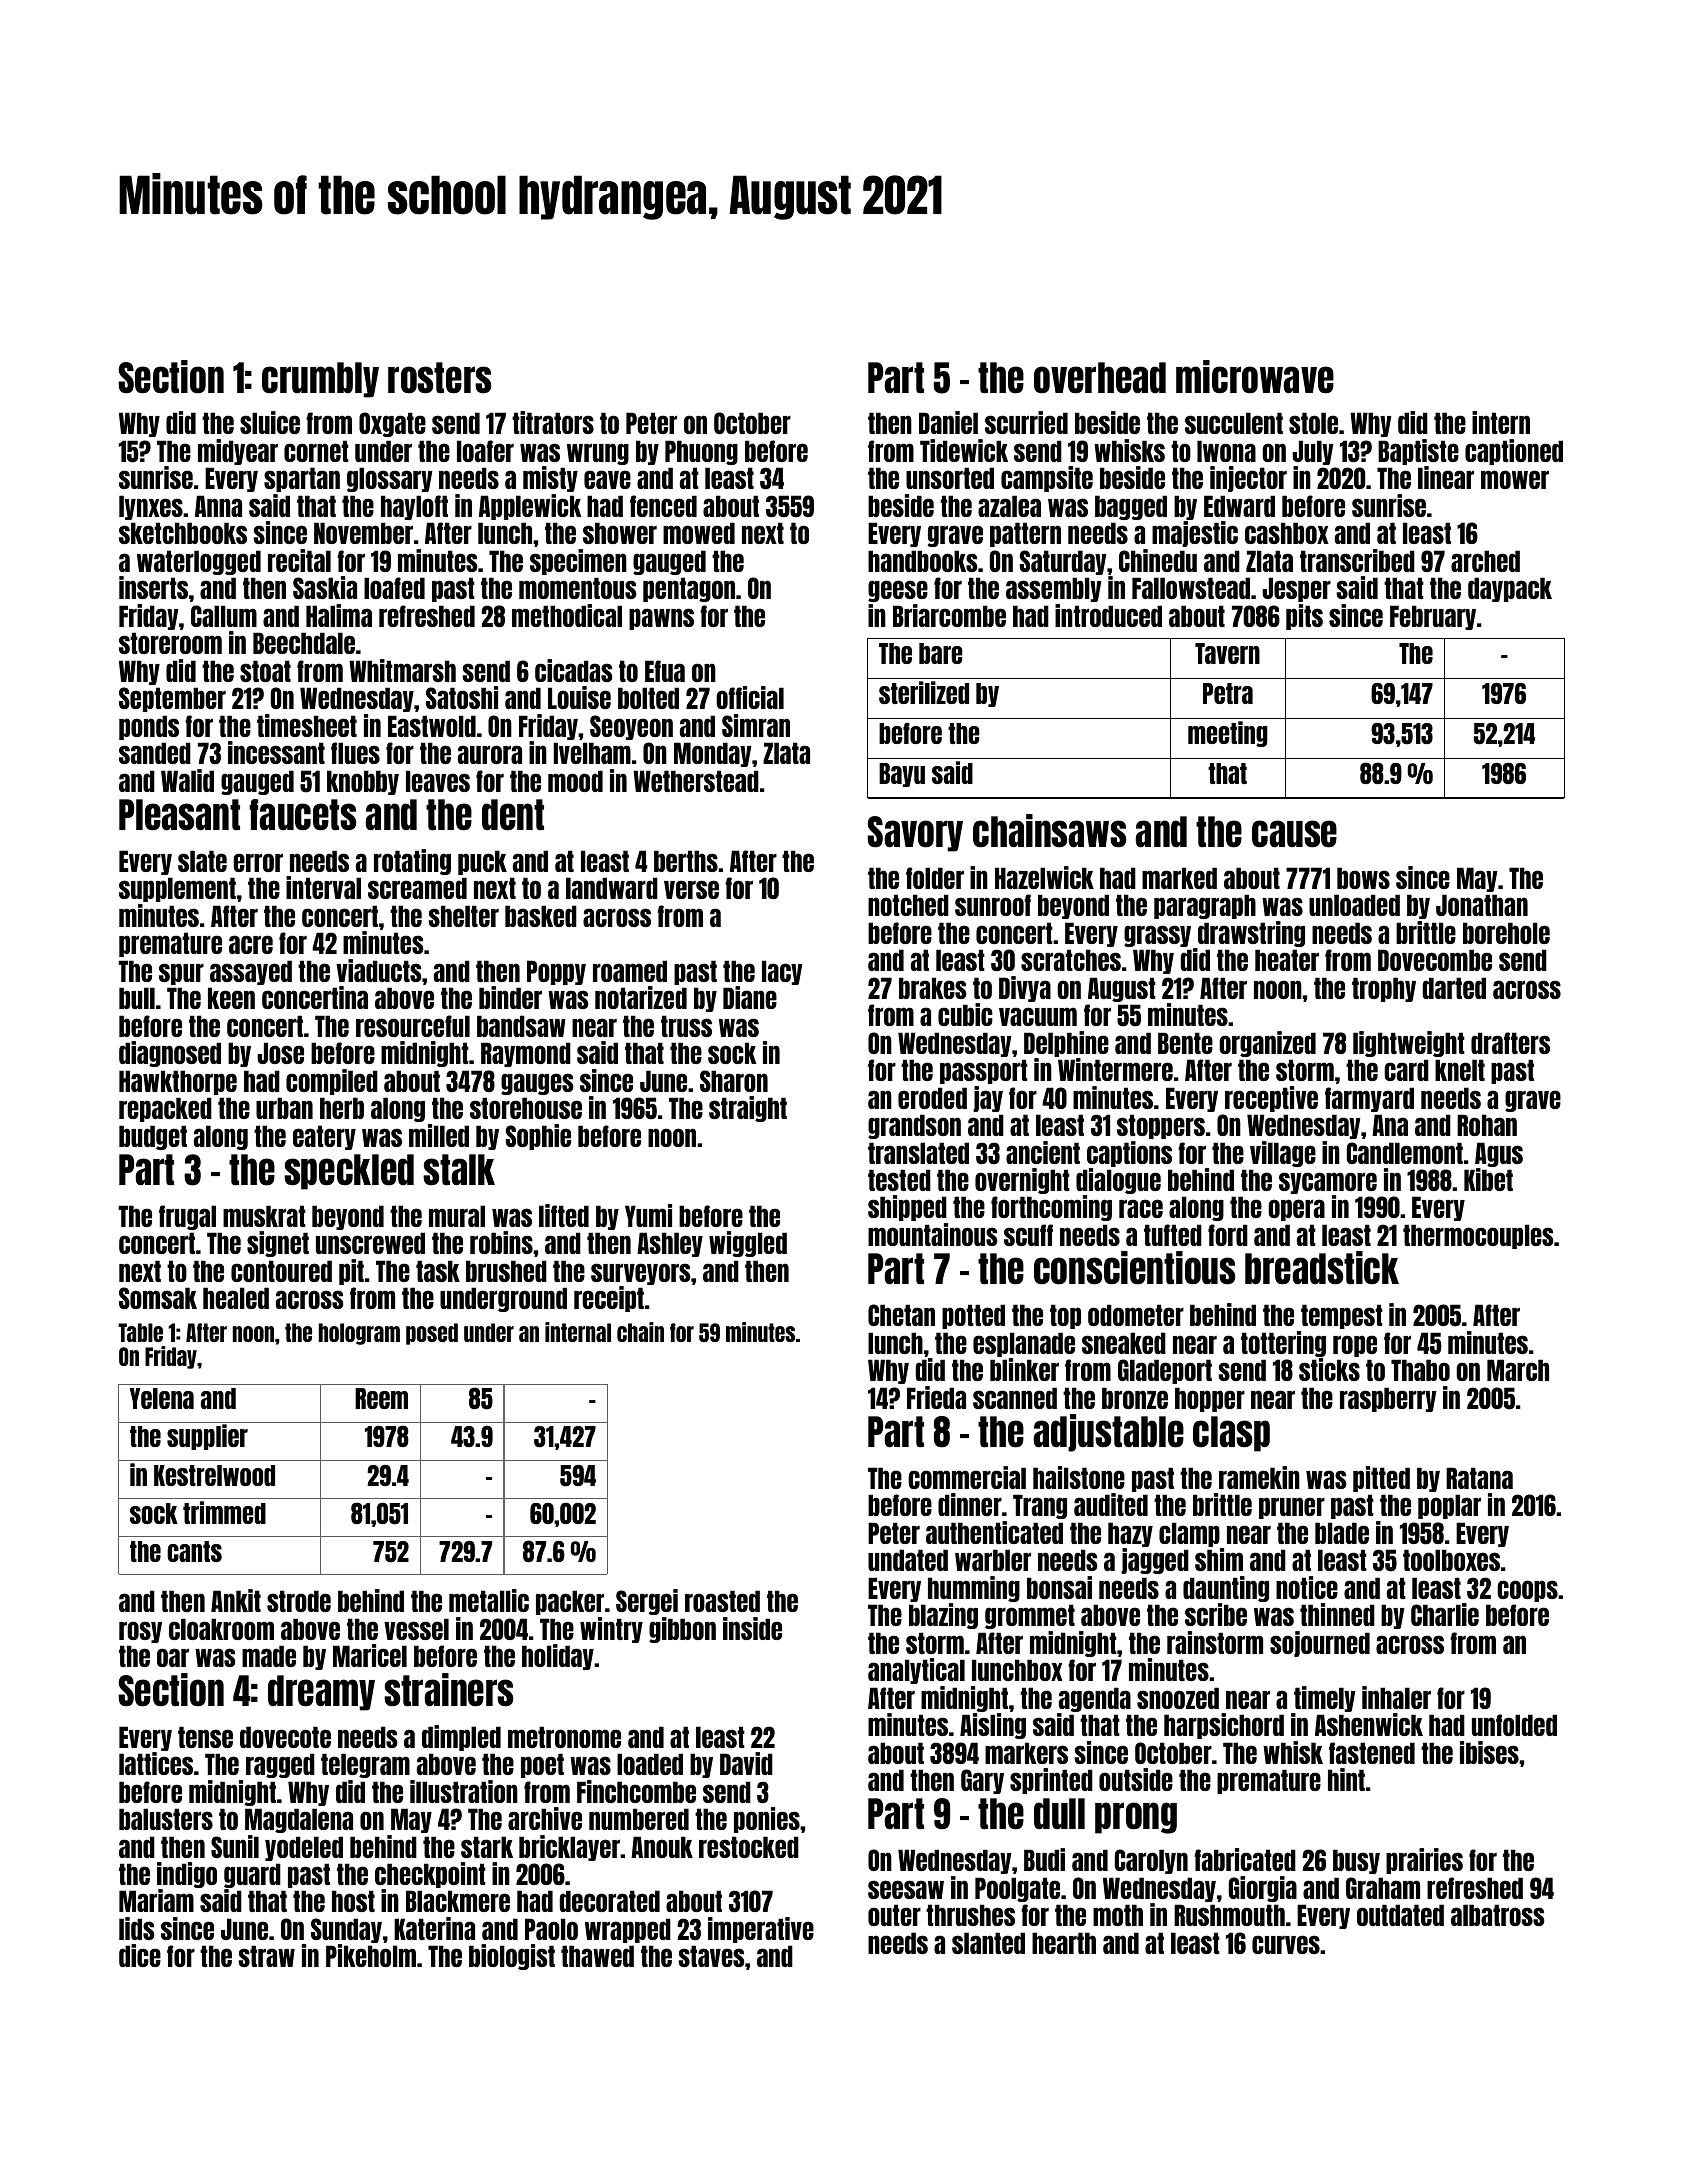 The height and width of the screenshot is (2178, 1683). I want to click on vessel, so click(416, 1629).
